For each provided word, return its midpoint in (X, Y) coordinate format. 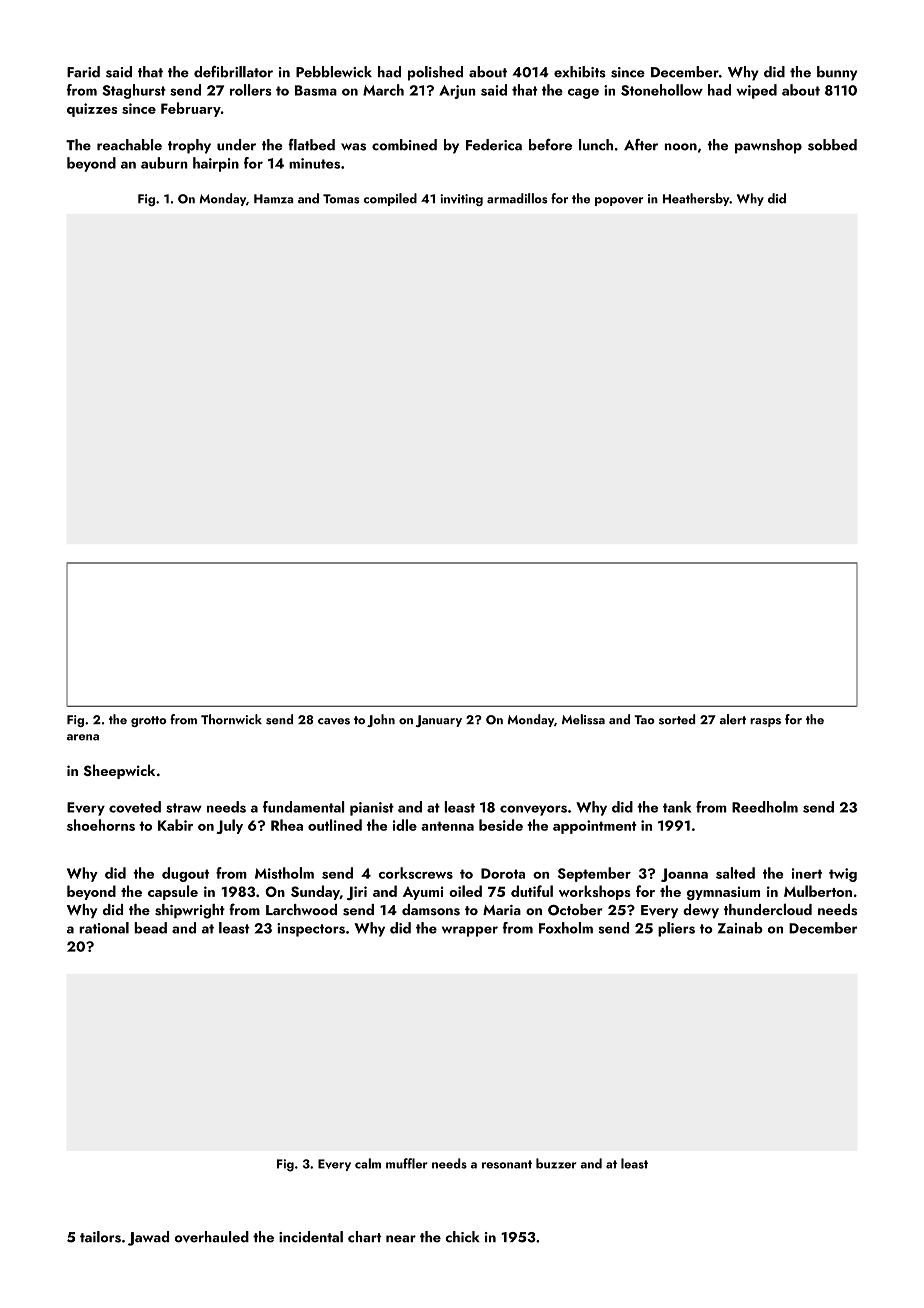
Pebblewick (334, 72)
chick (463, 1237)
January (439, 721)
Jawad (148, 1238)
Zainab (740, 928)
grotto (148, 721)
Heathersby (696, 199)
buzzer (556, 1163)
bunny (837, 73)
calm (368, 1163)
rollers (251, 90)
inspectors (311, 930)
